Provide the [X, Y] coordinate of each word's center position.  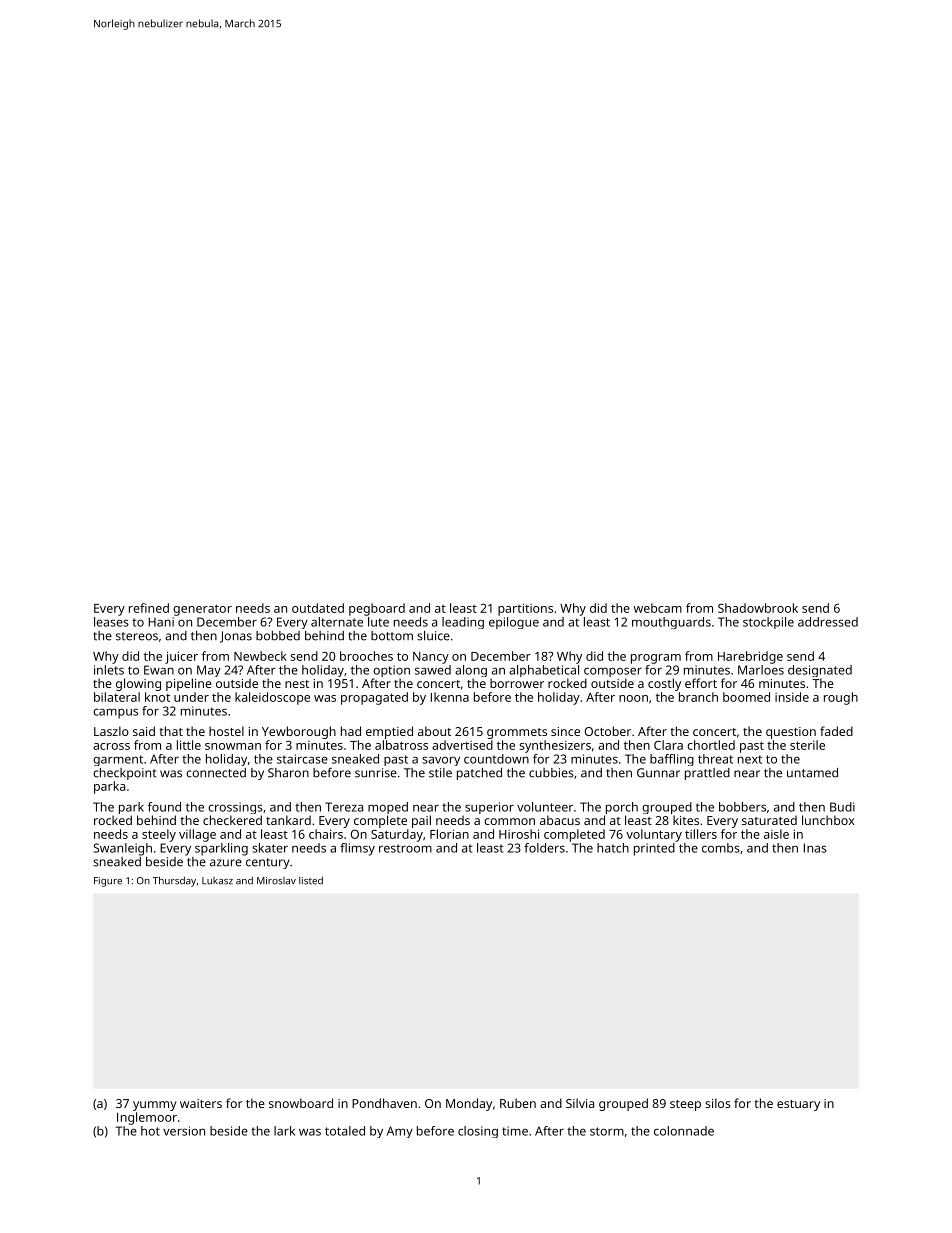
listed [311, 880]
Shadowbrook [758, 608]
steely [159, 835]
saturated [769, 820]
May [209, 671]
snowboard [301, 1103]
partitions [525, 609]
